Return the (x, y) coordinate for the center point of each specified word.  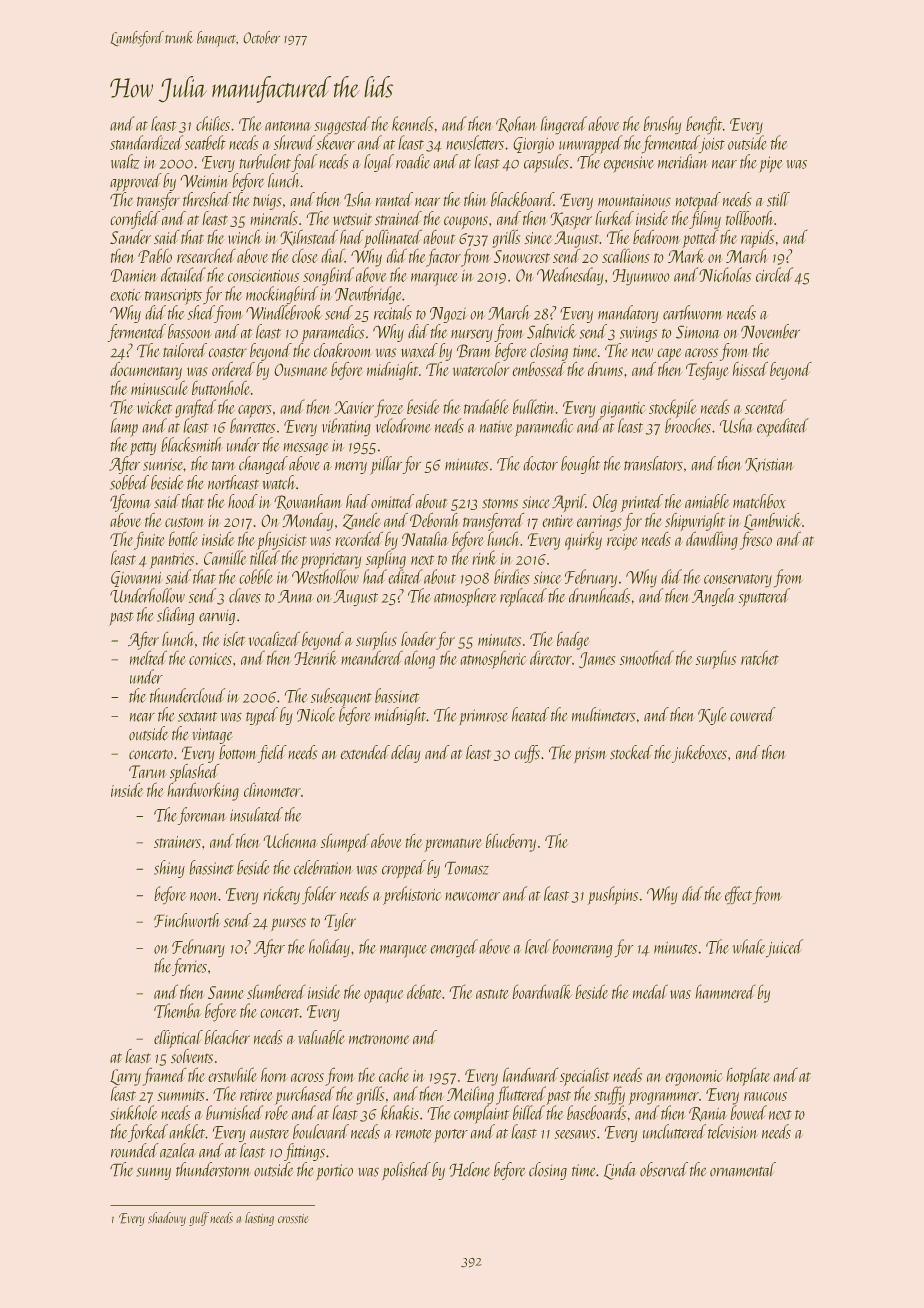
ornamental (743, 1169)
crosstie (293, 1219)
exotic (125, 295)
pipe (771, 164)
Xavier (354, 407)
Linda (620, 1171)
